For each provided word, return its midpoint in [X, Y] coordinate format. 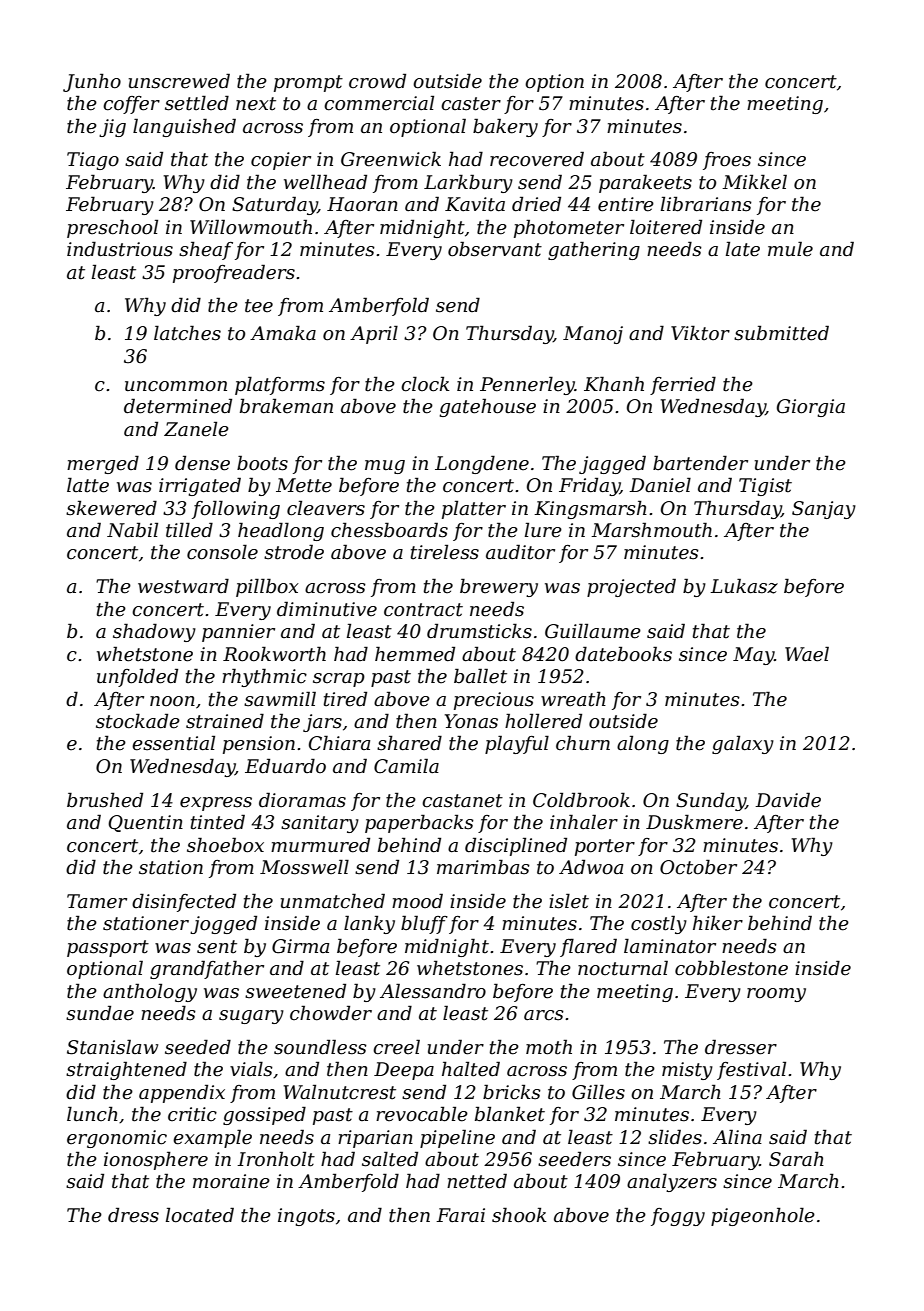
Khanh [614, 383]
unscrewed [179, 81]
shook [519, 1215]
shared [409, 743]
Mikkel [754, 182]
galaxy [743, 744]
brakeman [286, 406]
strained [225, 721]
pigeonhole [763, 1216]
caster [471, 104]
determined [178, 406]
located [200, 1215]
